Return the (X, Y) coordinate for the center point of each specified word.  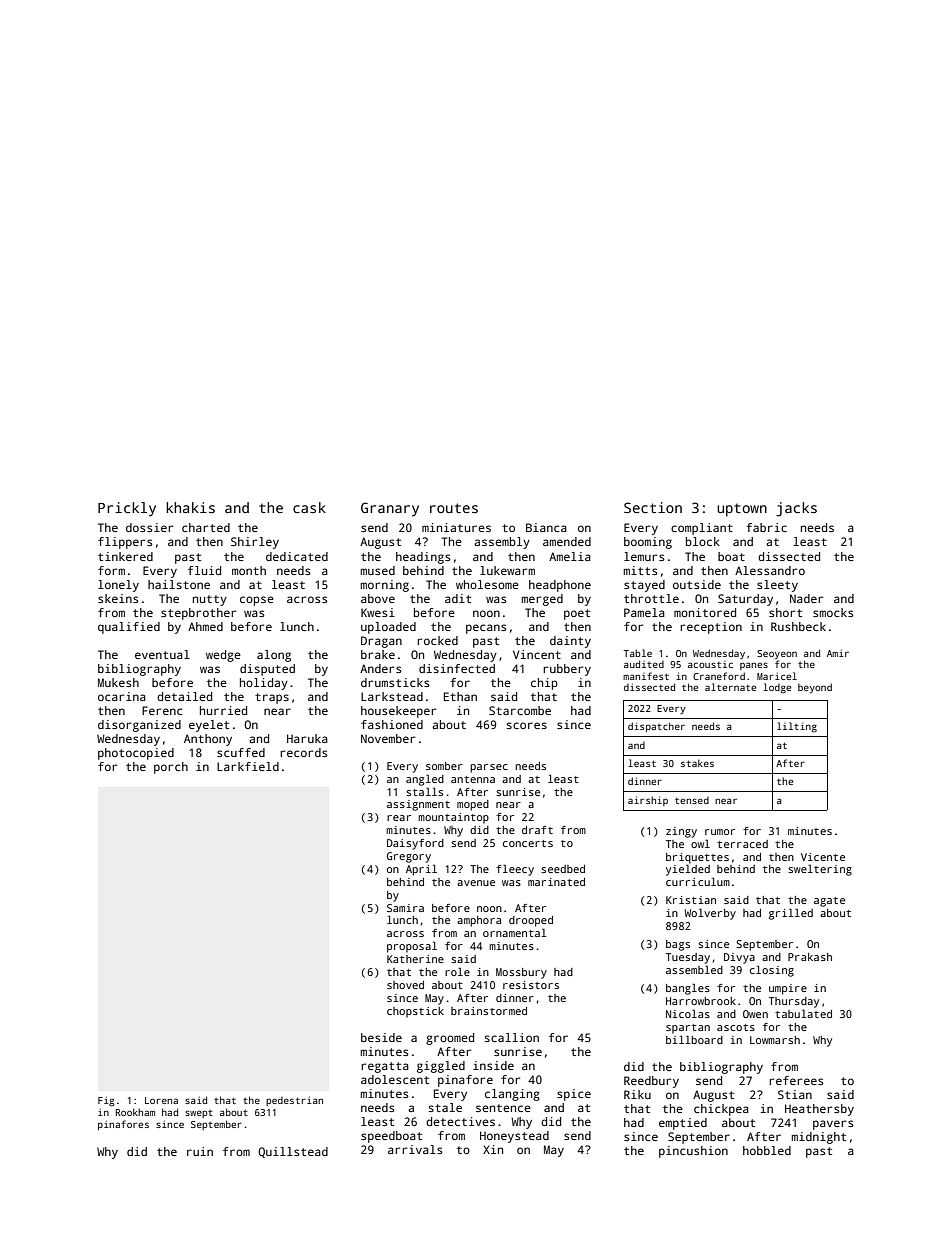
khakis (190, 507)
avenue (476, 883)
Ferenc (162, 710)
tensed (692, 800)
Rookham (135, 1112)
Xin (493, 1149)
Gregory (409, 857)
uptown (742, 510)
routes (454, 508)
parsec (489, 768)
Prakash (810, 957)
